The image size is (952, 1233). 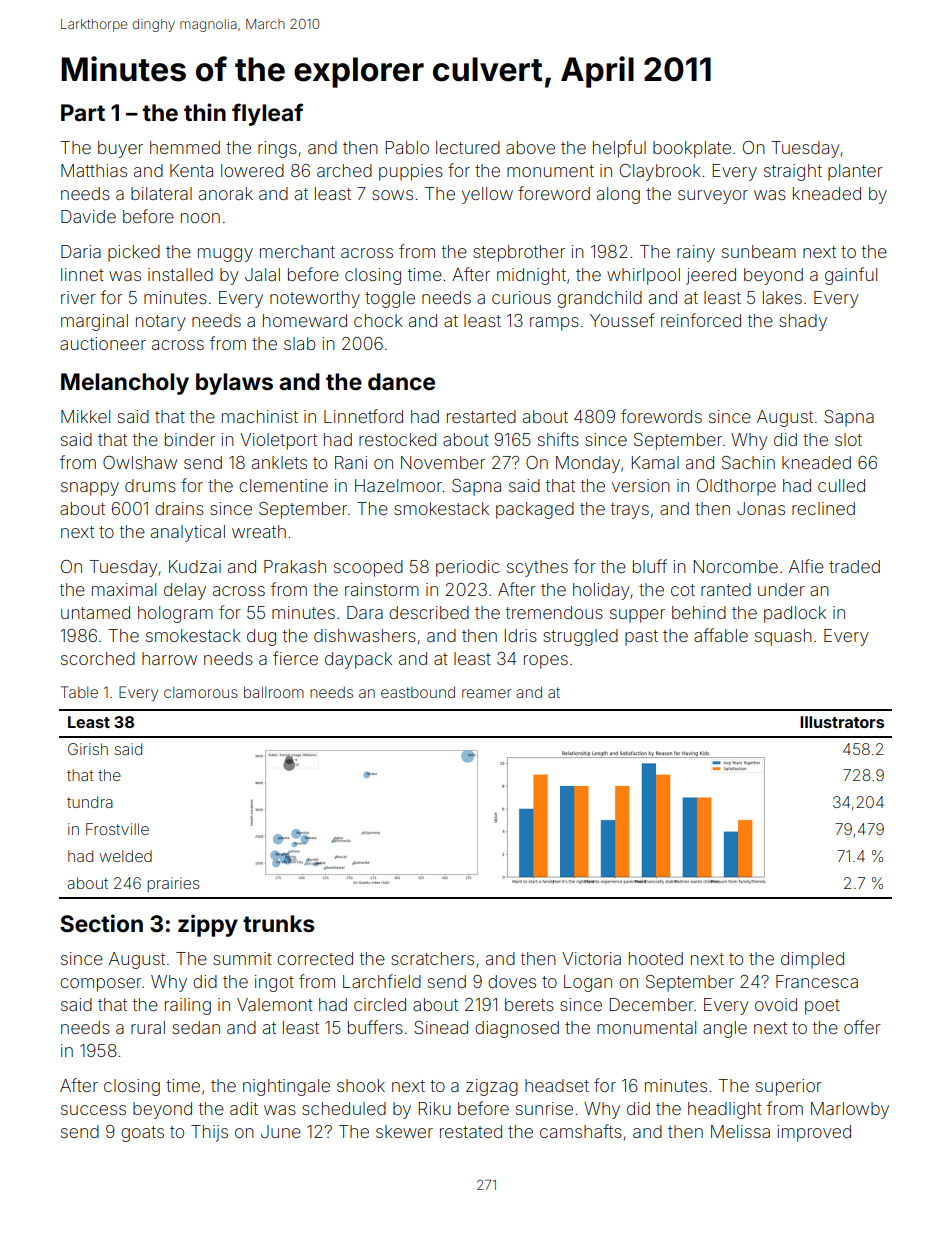 What do you see at coordinates (701, 320) in the screenshot?
I see `reinforced` at bounding box center [701, 320].
